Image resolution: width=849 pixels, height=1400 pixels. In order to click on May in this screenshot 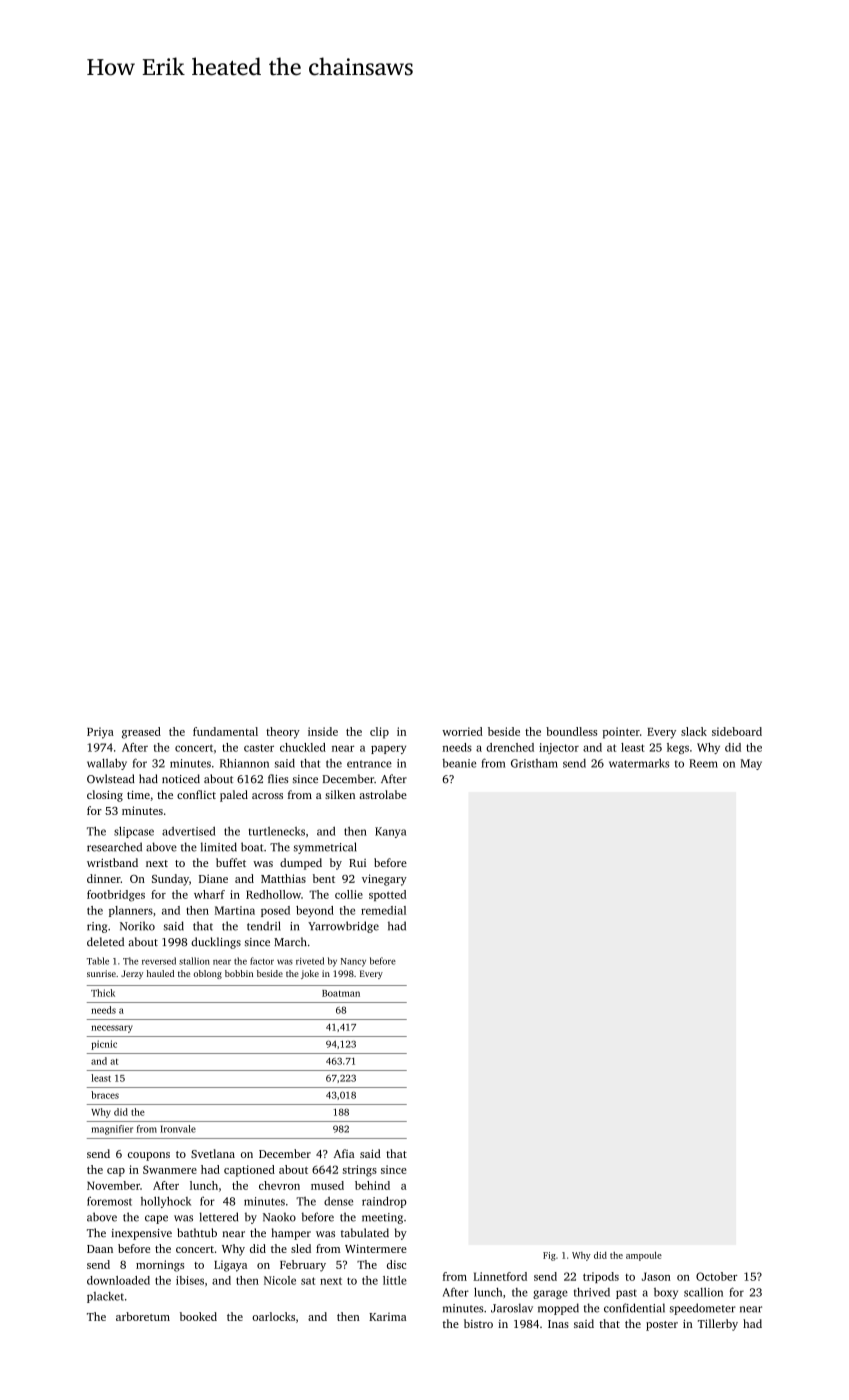, I will do `click(751, 764)`.
